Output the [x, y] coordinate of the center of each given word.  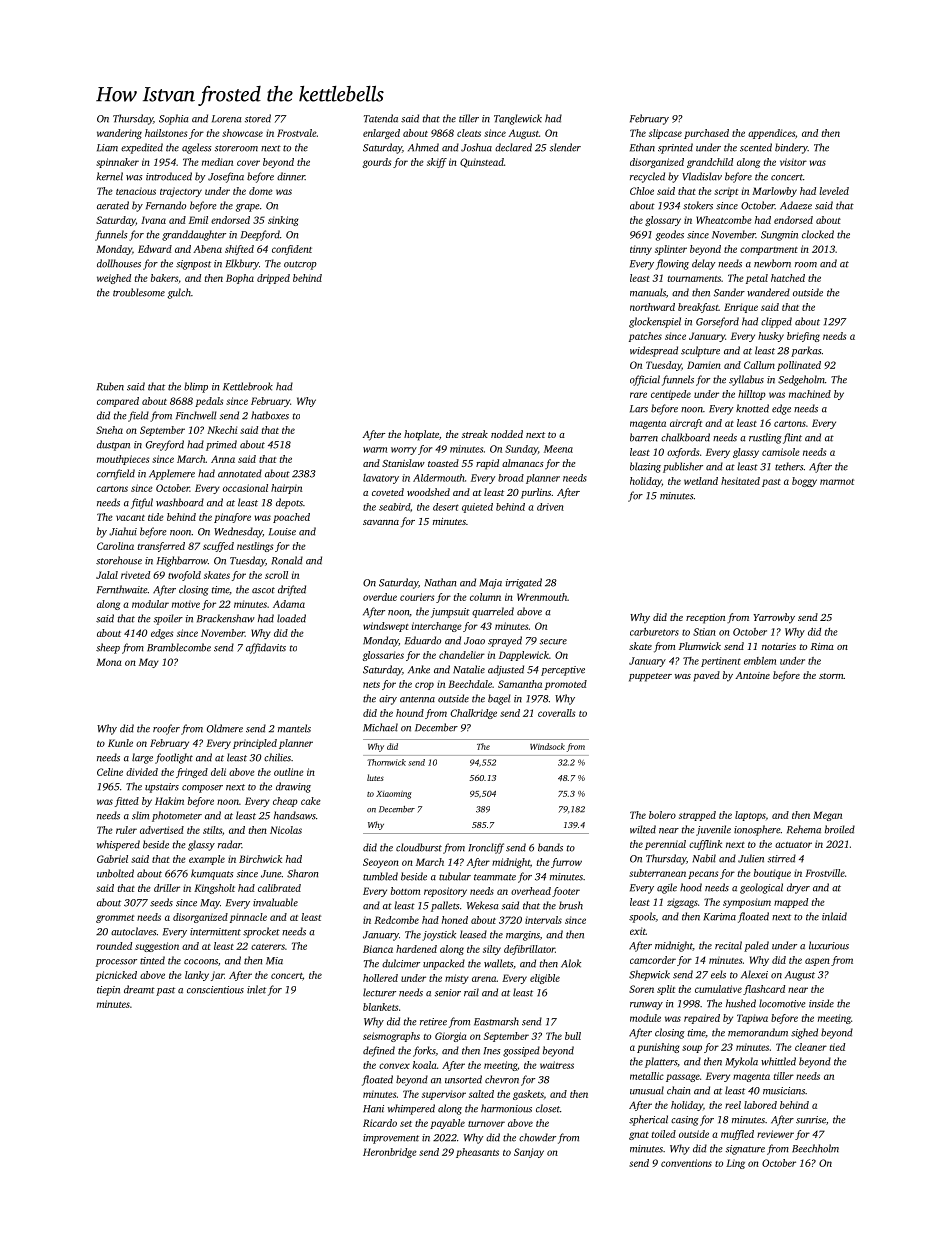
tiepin [108, 991]
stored [258, 118]
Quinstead [482, 163]
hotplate [421, 435]
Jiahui [123, 531]
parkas [806, 351]
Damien [704, 365]
